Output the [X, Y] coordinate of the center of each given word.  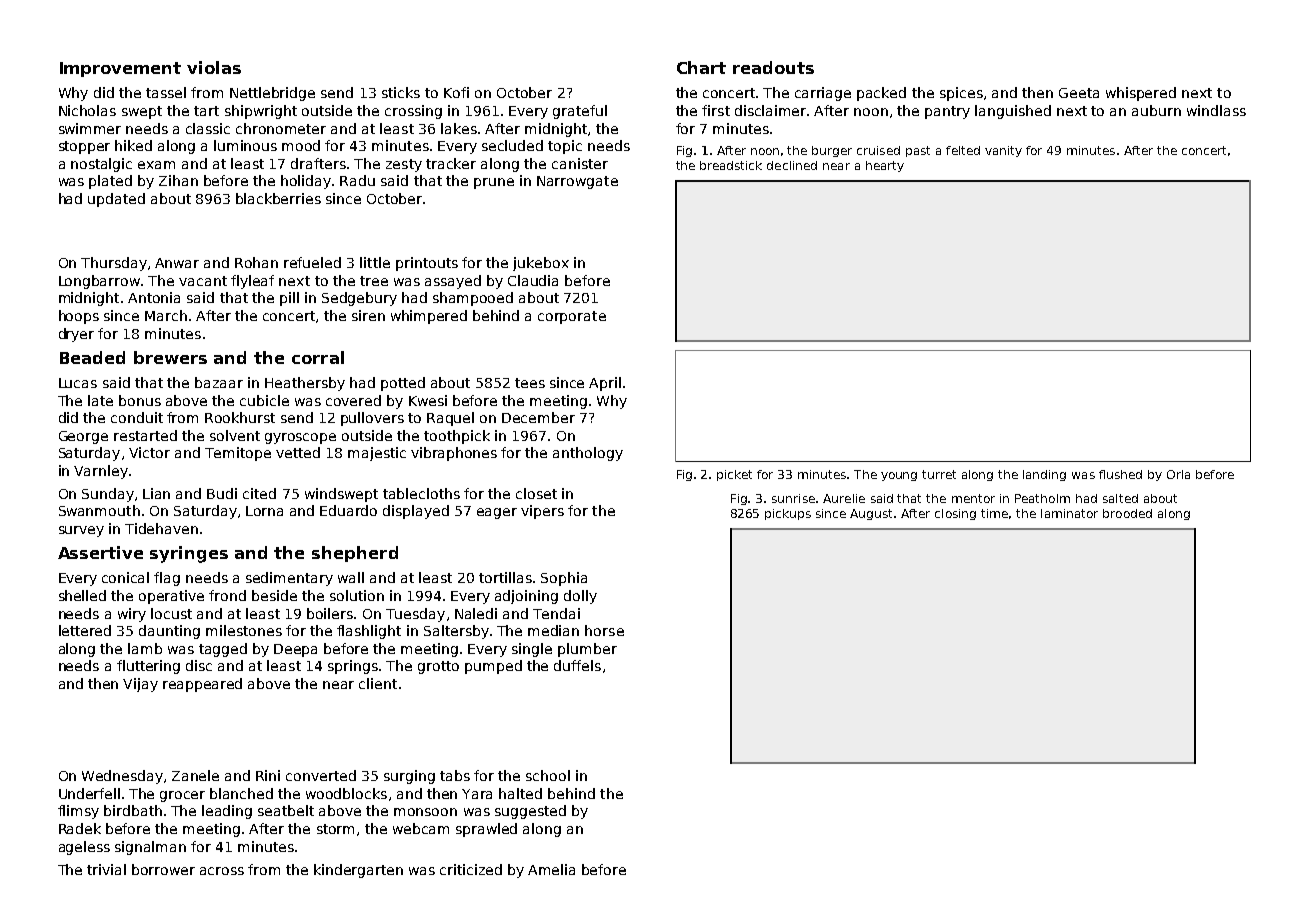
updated [116, 200]
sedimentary [289, 579]
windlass [1216, 110]
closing [955, 514]
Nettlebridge [272, 94]
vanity [1003, 151]
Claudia [533, 280]
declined [792, 165]
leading [227, 812]
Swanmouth [99, 510]
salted [1120, 498]
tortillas [505, 577]
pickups [788, 514]
